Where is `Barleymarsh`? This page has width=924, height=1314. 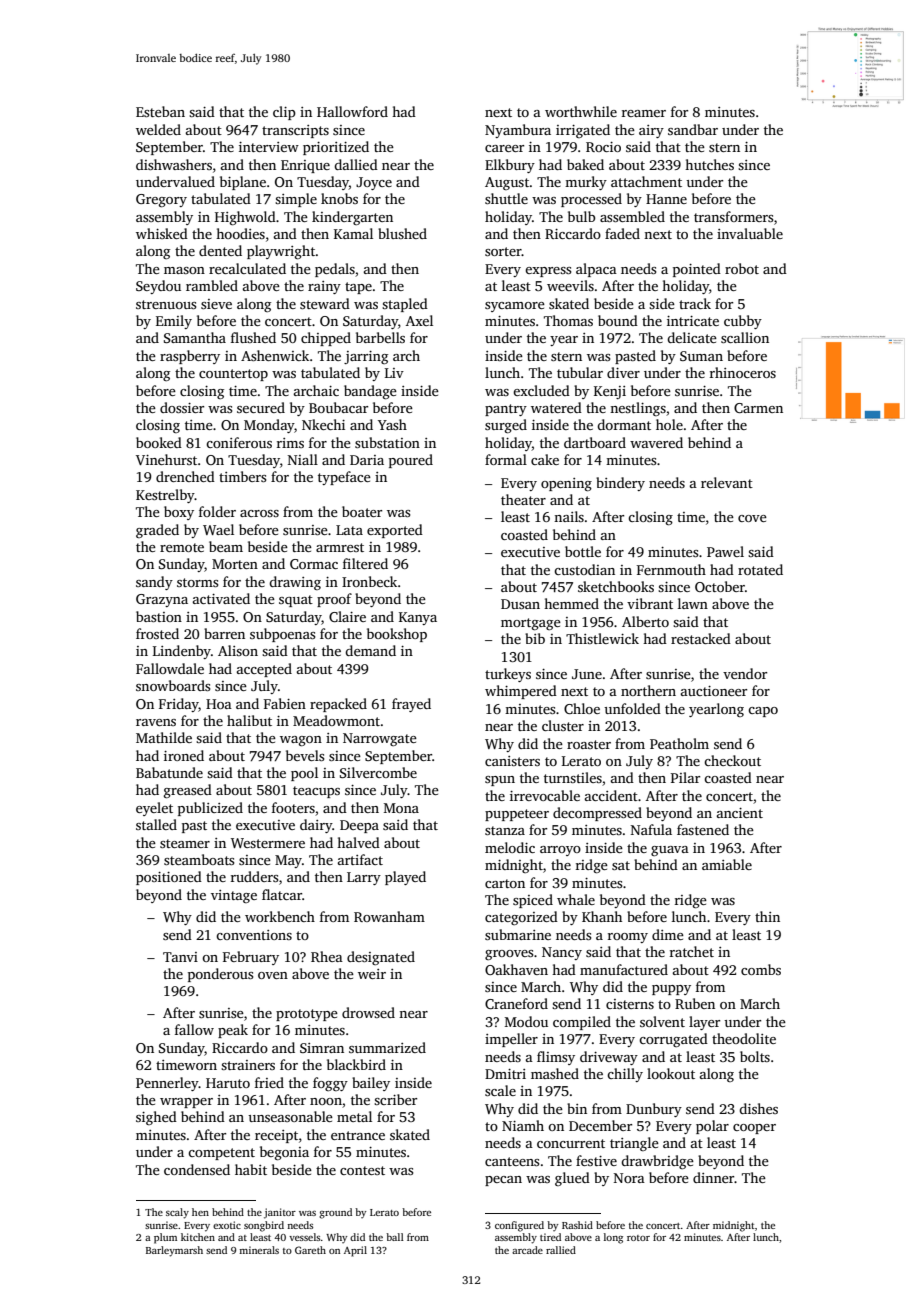
Barleymarsh is located at coordinates (174, 1251).
